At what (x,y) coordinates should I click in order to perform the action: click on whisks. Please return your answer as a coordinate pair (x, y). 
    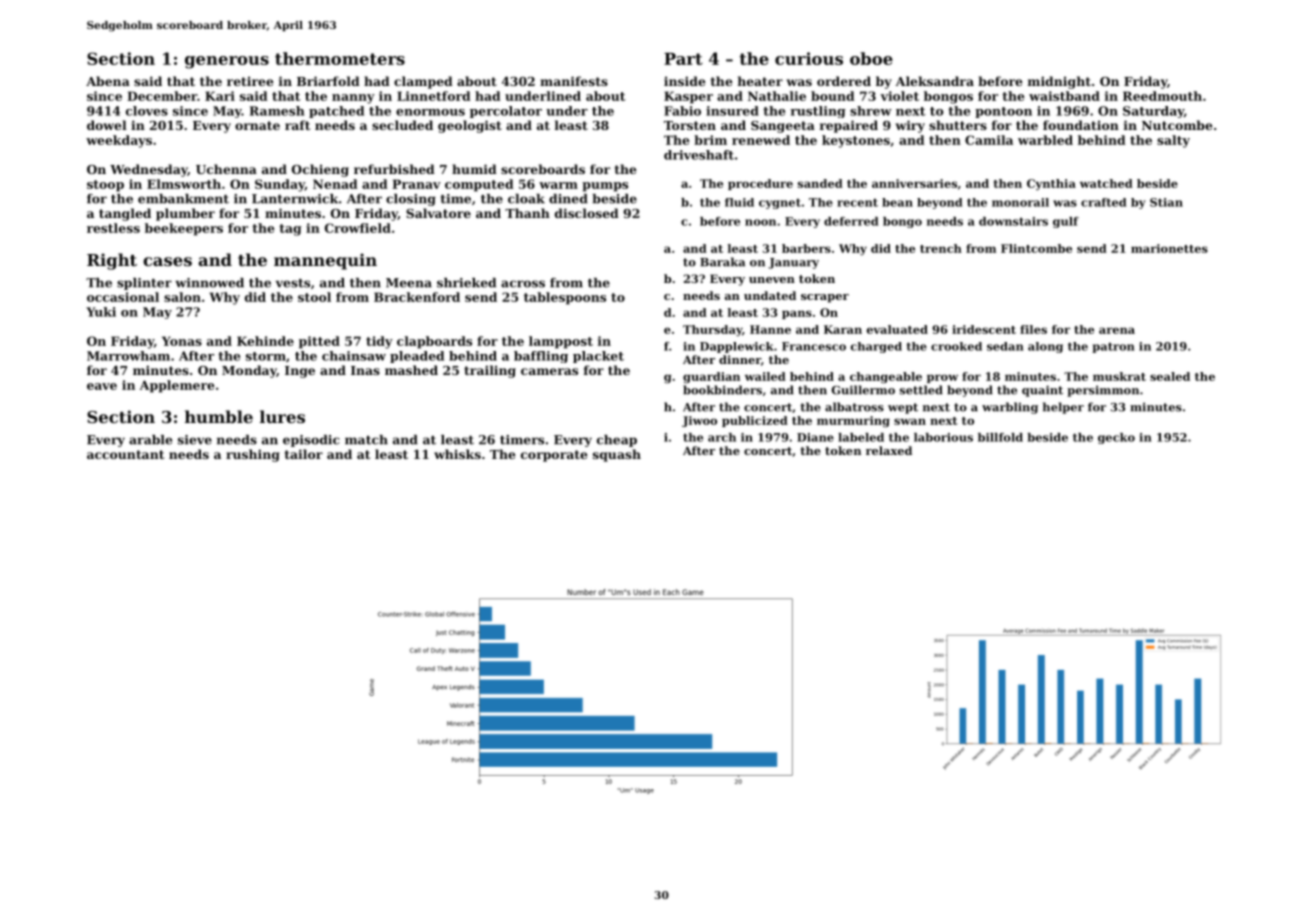
    Looking at the image, I should click on (457, 454).
